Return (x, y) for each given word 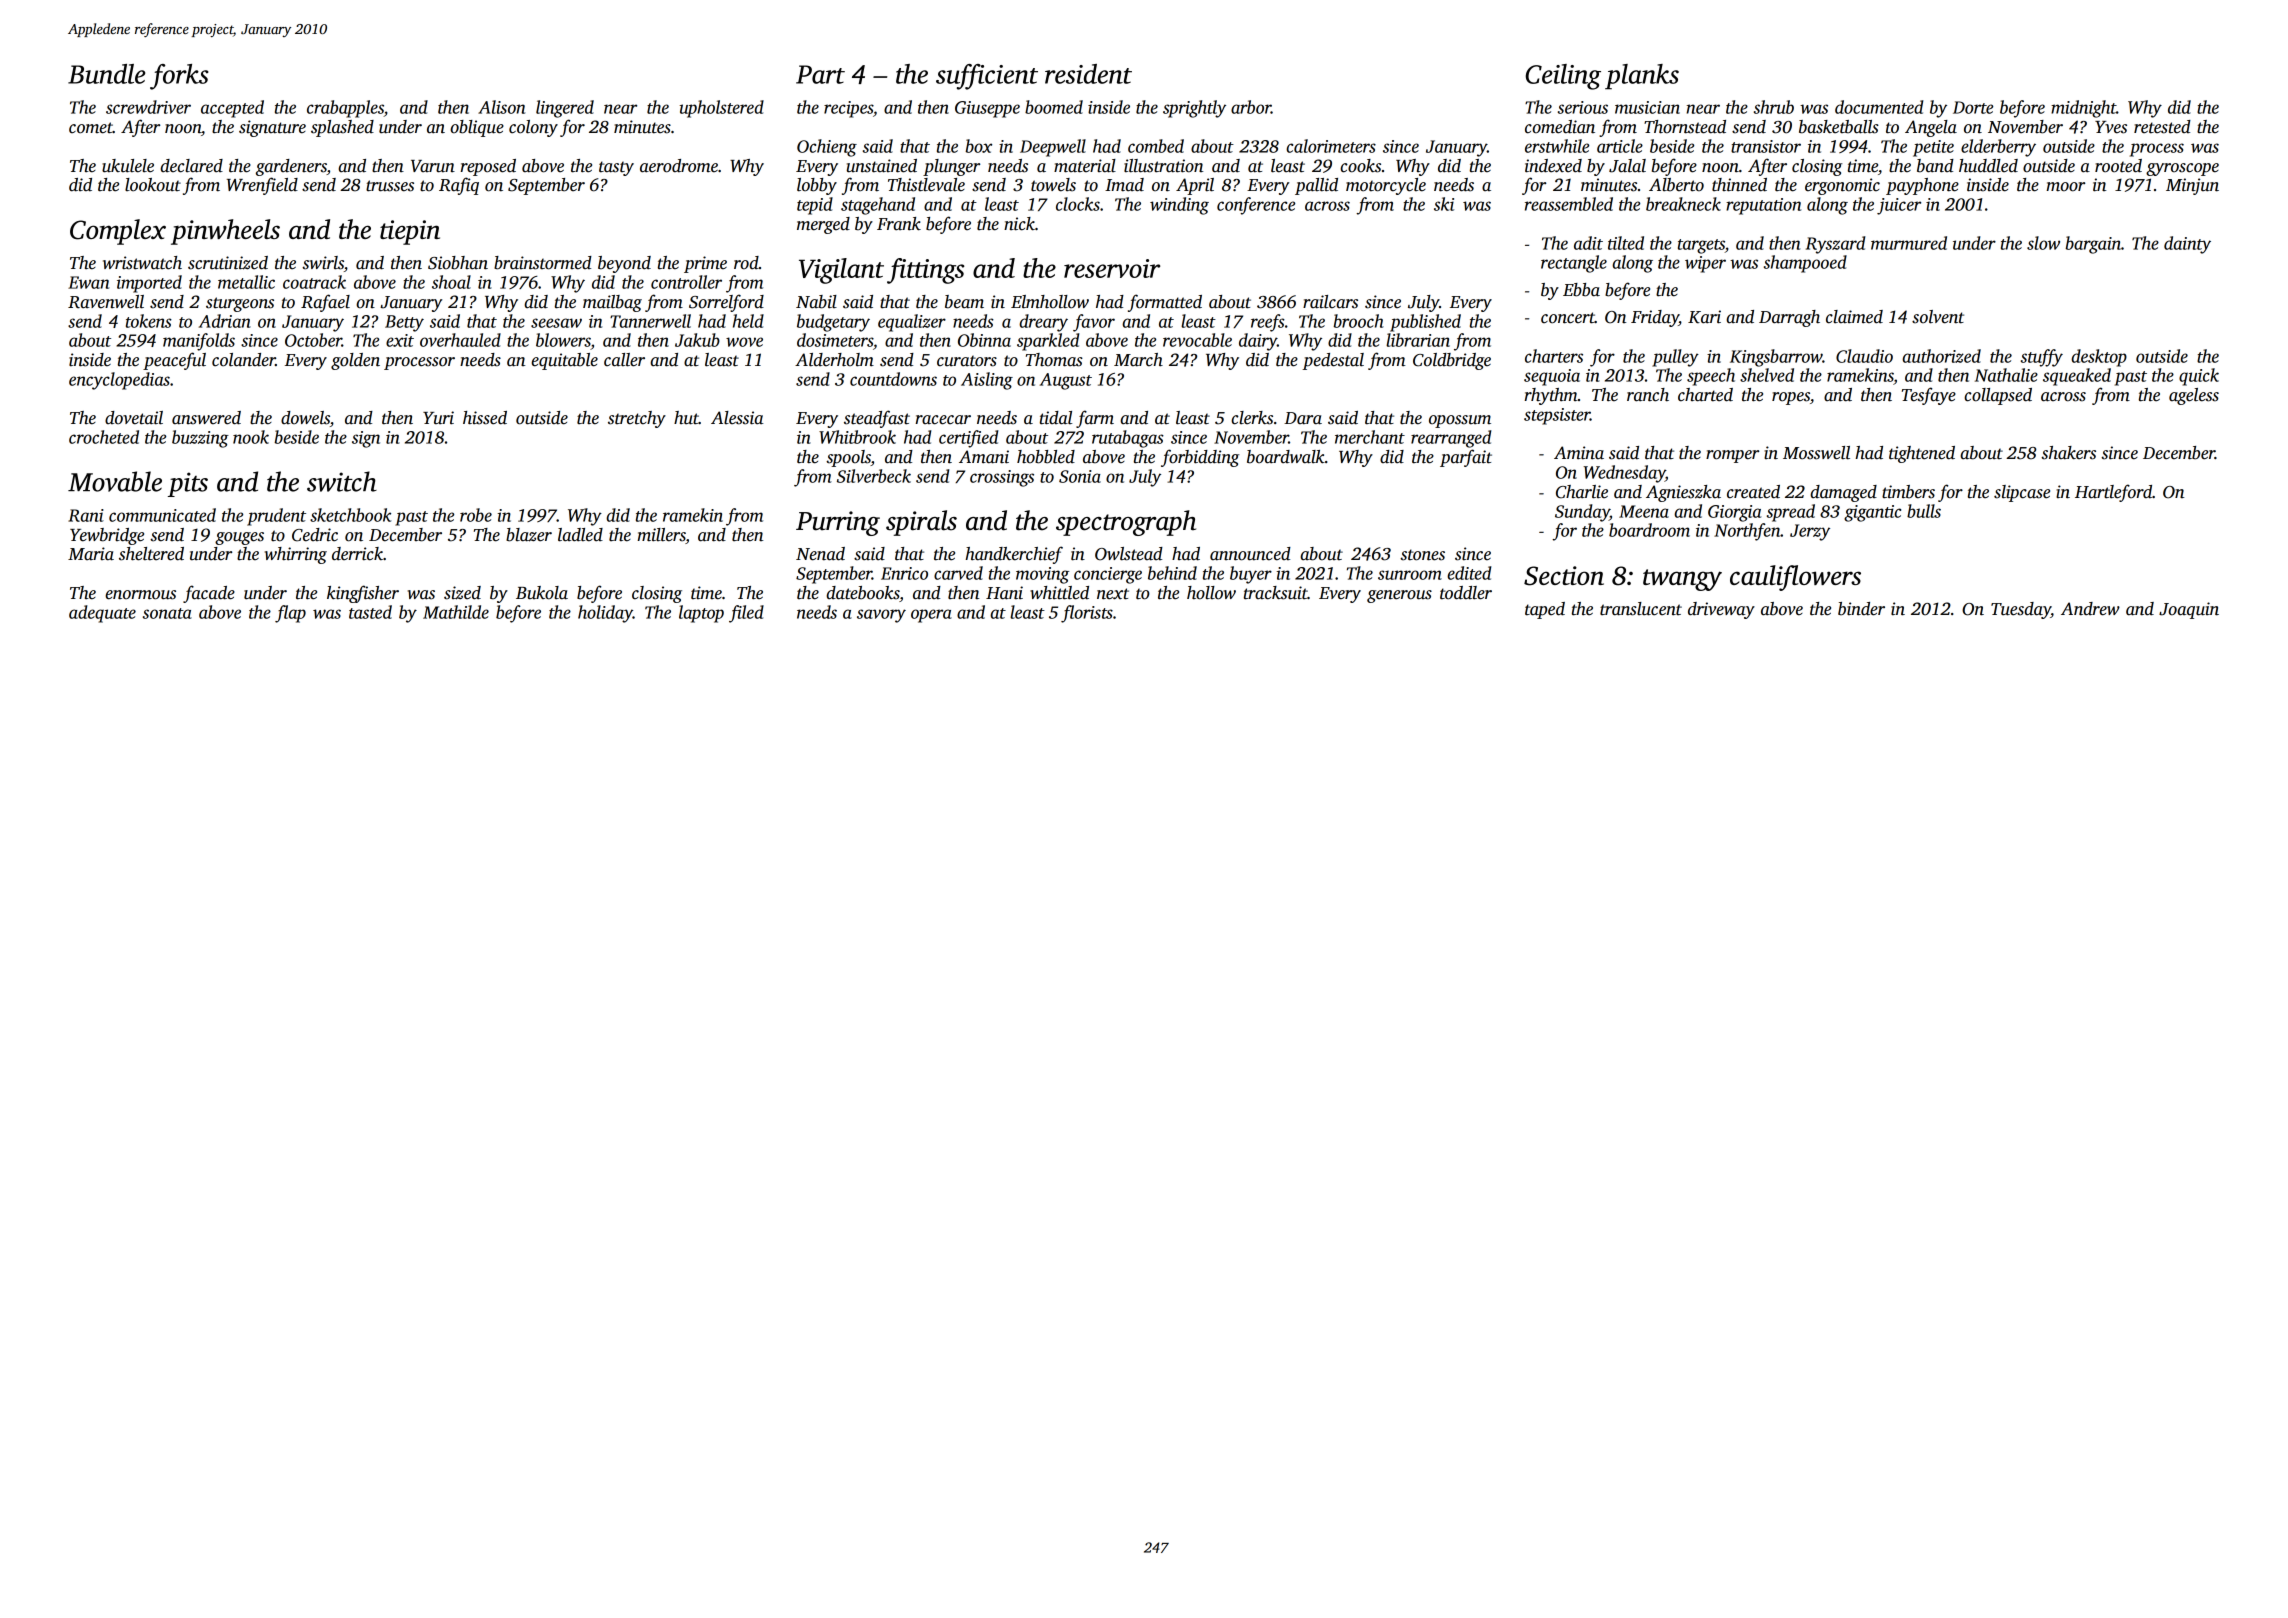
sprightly (1194, 109)
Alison (501, 107)
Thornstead (1685, 127)
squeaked (2077, 377)
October (313, 340)
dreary (1043, 323)
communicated (162, 515)
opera (931, 616)
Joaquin (2189, 610)
